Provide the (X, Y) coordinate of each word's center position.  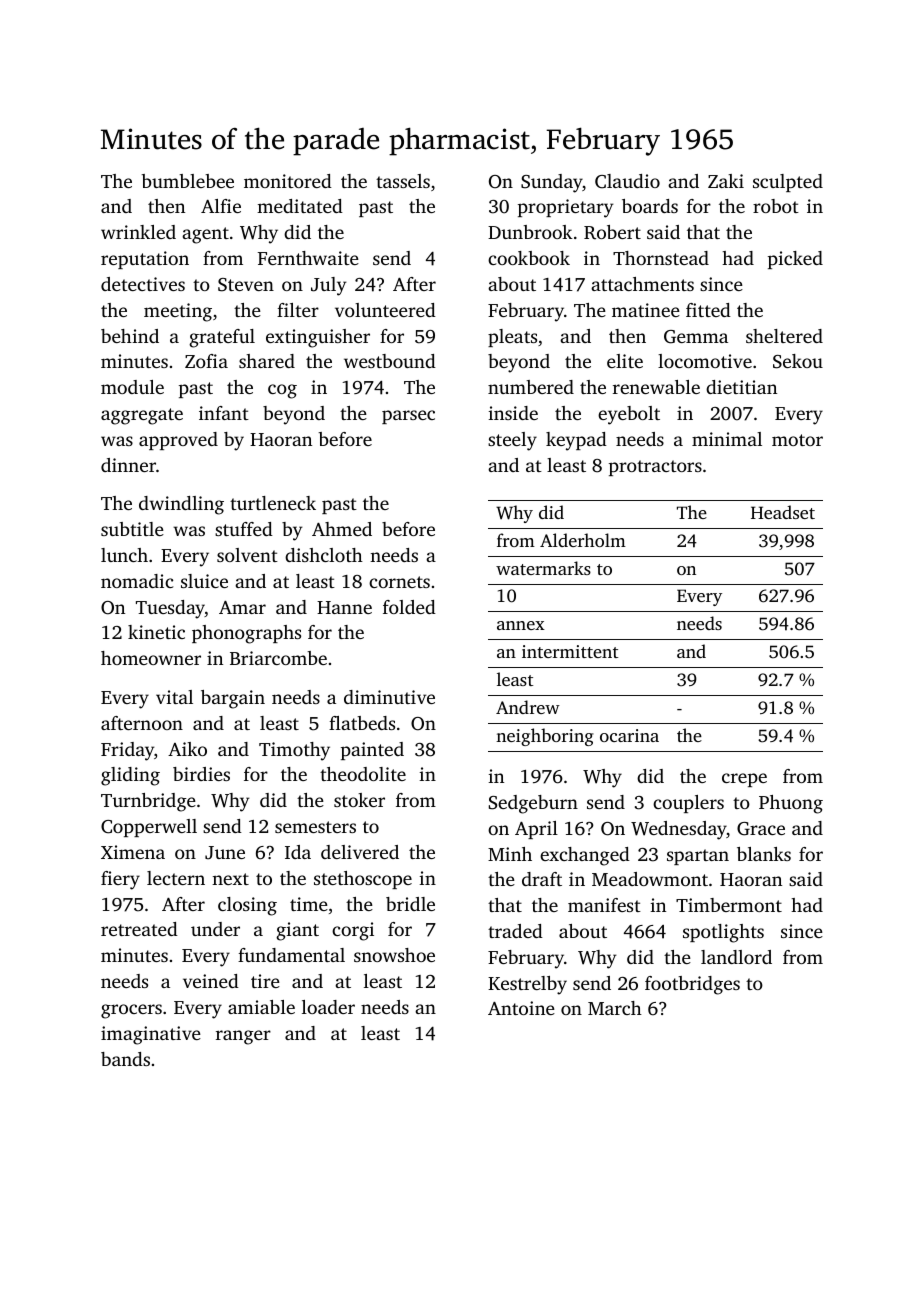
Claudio (627, 181)
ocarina (629, 735)
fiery (120, 880)
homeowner (151, 658)
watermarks (543, 568)
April (536, 830)
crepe (744, 780)
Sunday (551, 183)
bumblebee (187, 181)
